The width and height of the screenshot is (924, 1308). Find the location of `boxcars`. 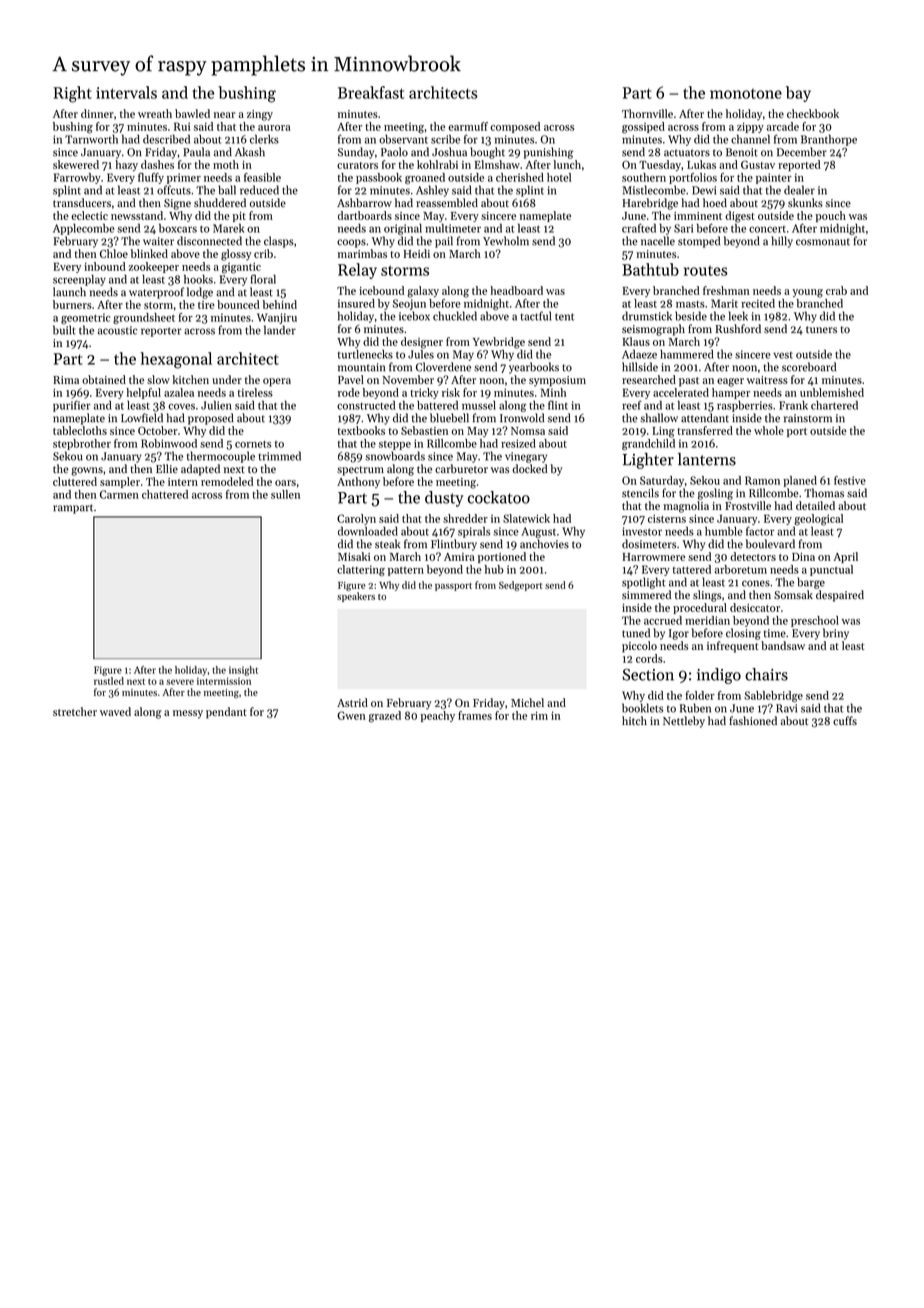

boxcars is located at coordinates (178, 228).
